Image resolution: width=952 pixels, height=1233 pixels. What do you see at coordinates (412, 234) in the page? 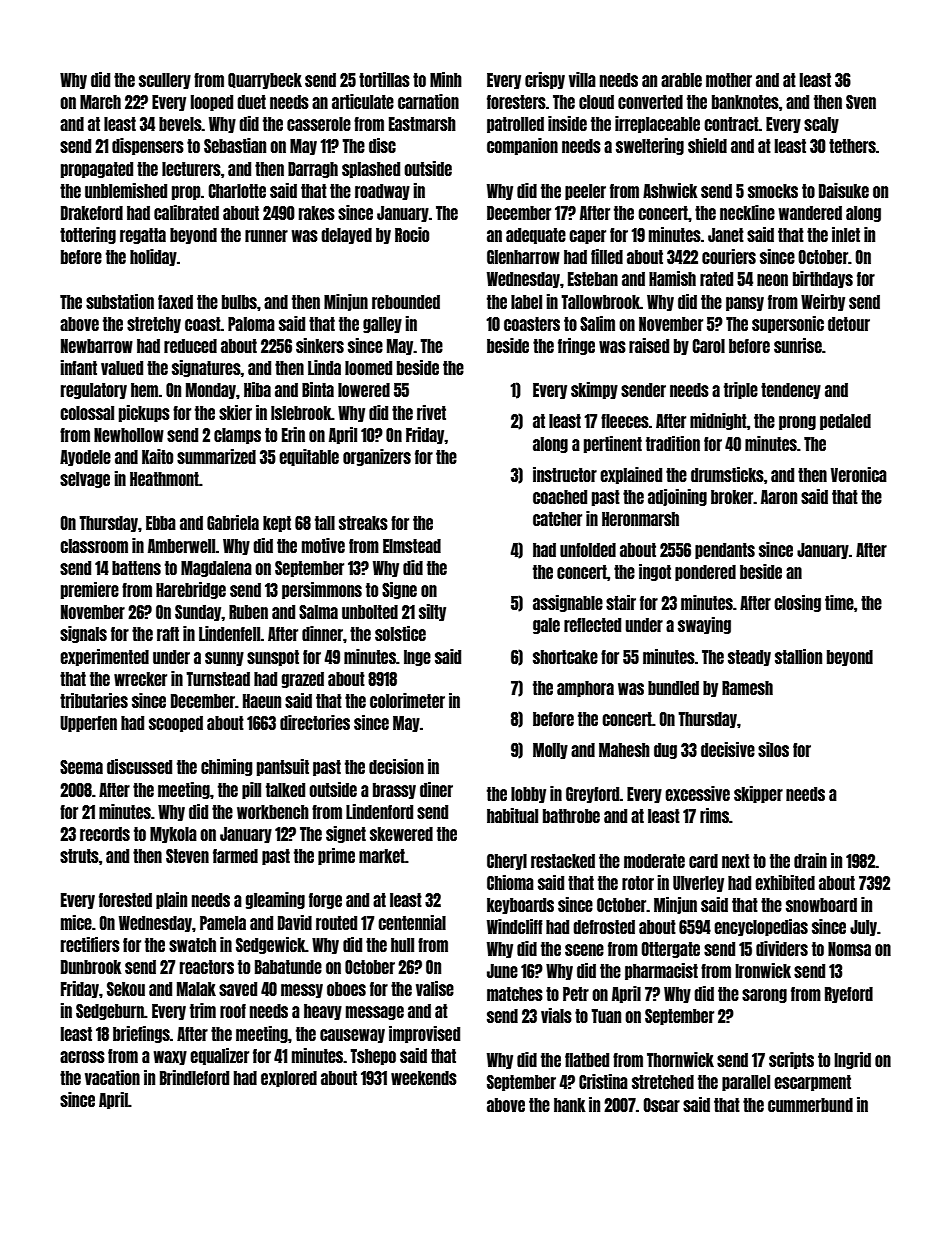
I see `Rocio` at bounding box center [412, 234].
